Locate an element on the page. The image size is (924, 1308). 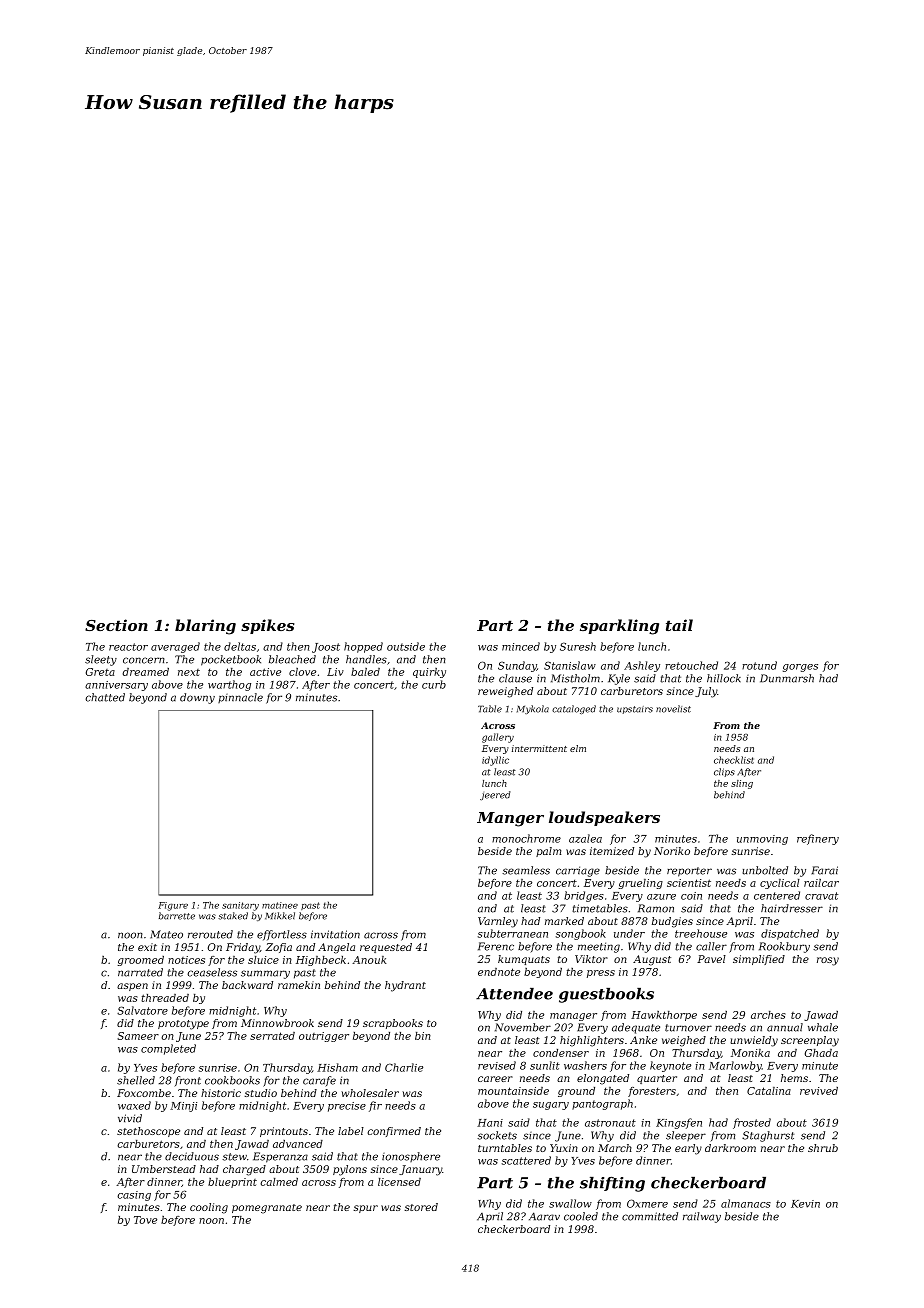
downy is located at coordinates (197, 698).
